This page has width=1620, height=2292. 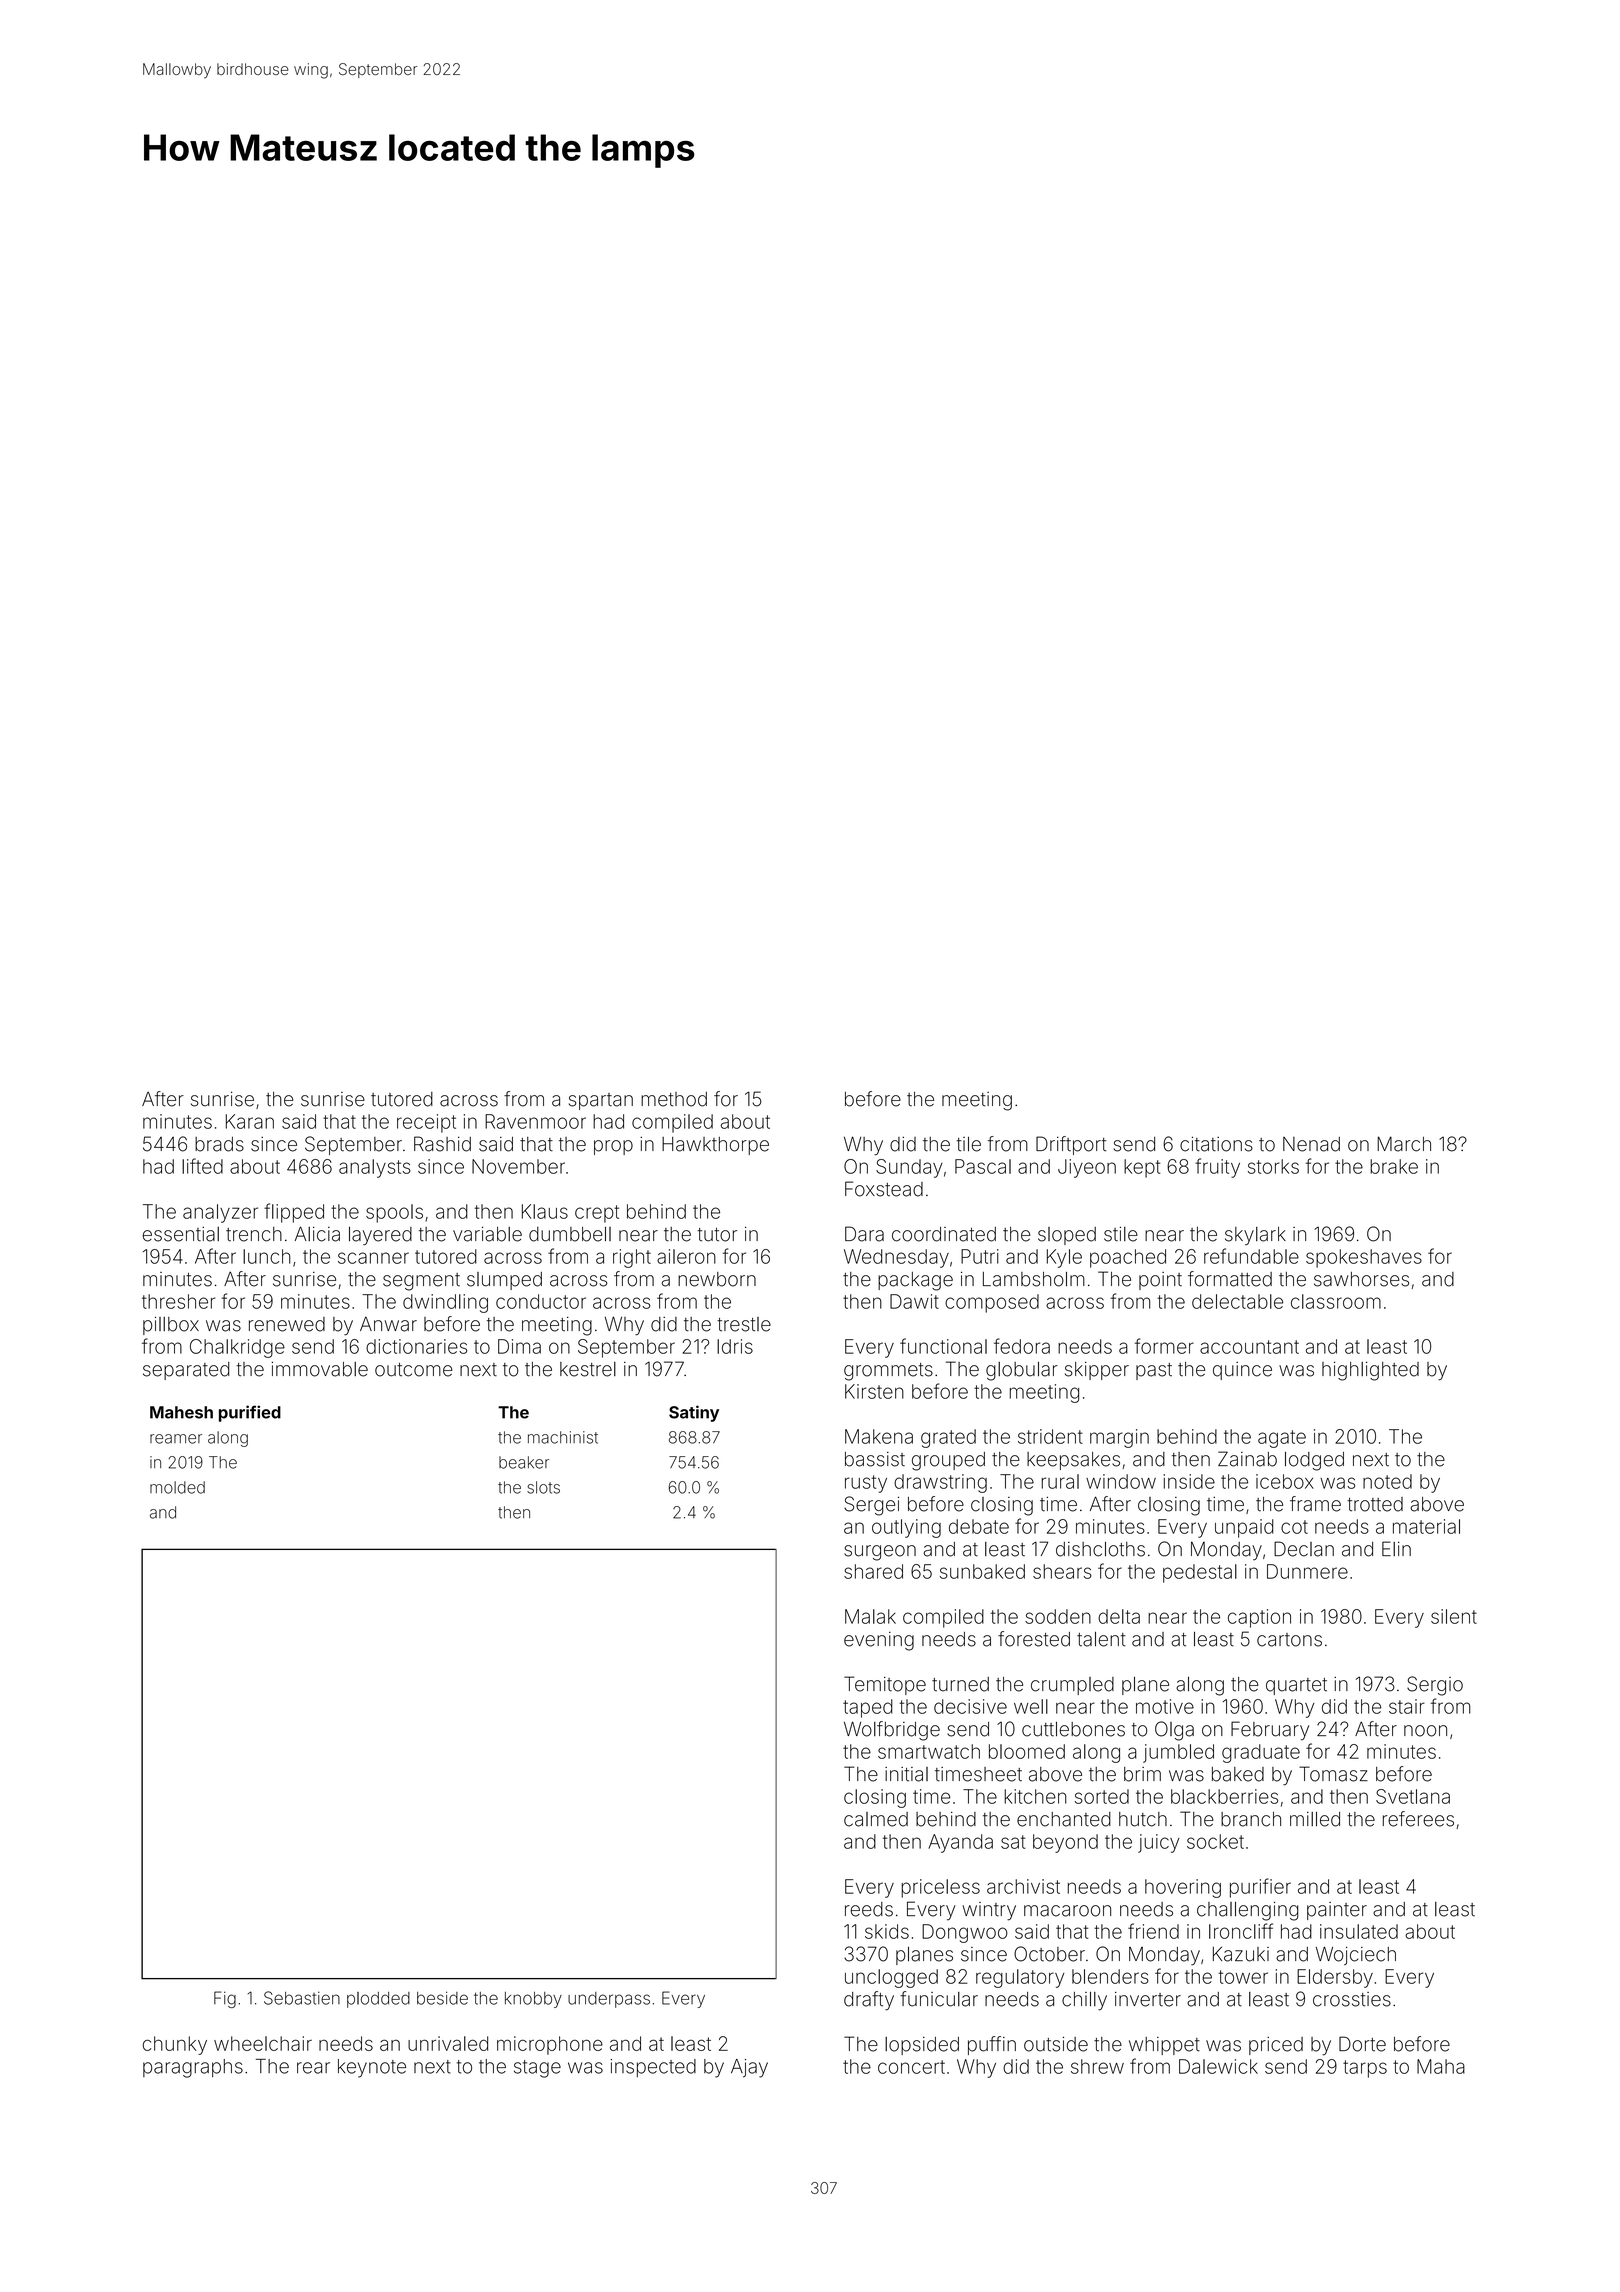 What do you see at coordinates (225, 1999) in the page?
I see `Fig` at bounding box center [225, 1999].
